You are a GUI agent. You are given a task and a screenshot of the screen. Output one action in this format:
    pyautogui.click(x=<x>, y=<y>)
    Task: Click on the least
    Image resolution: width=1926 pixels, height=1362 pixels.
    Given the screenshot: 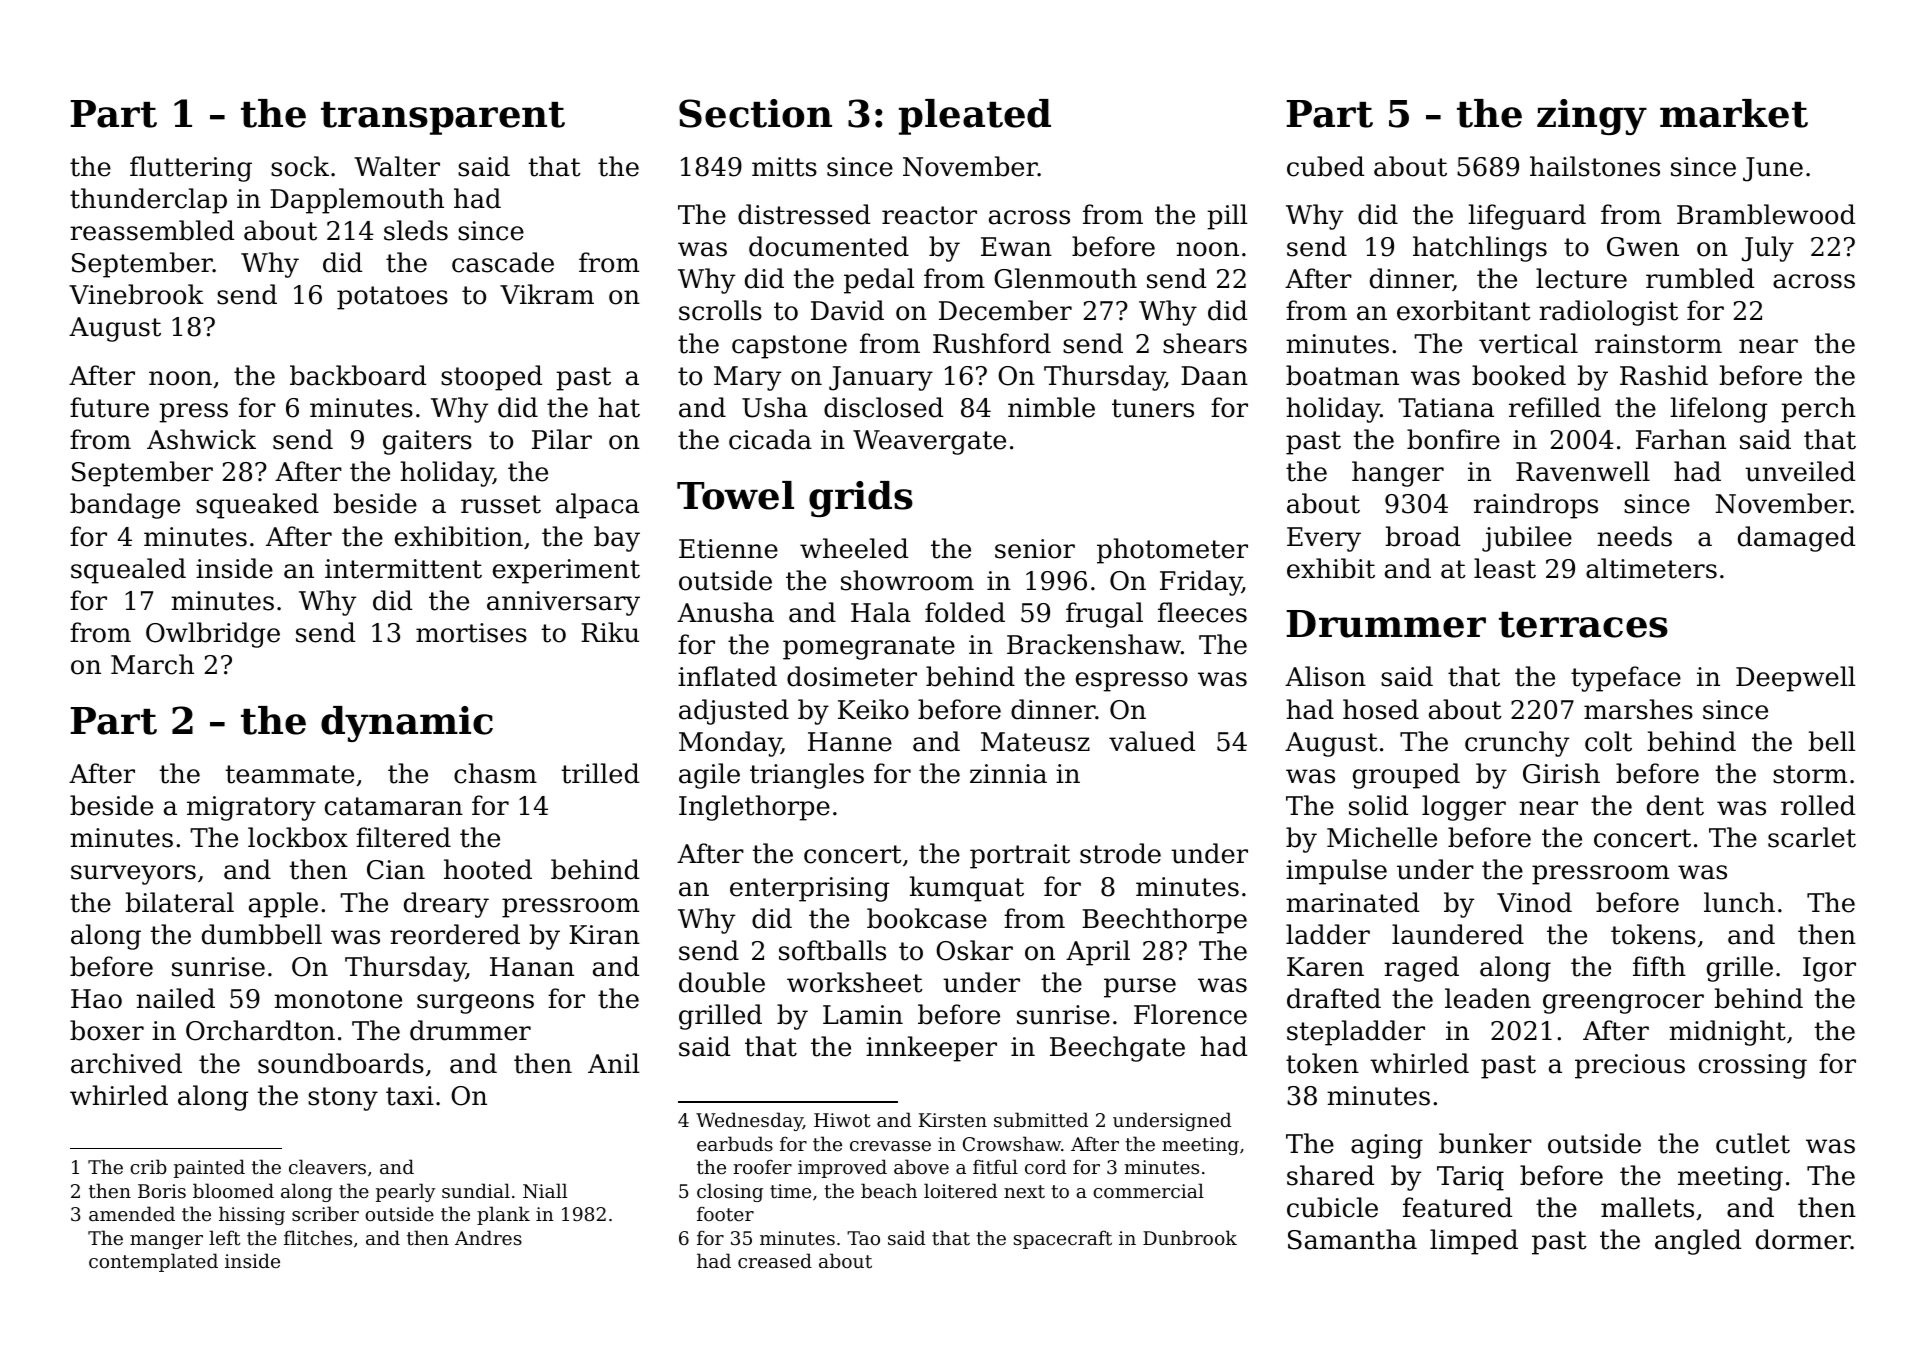 What is the action you would take?
    pyautogui.click(x=1505, y=568)
